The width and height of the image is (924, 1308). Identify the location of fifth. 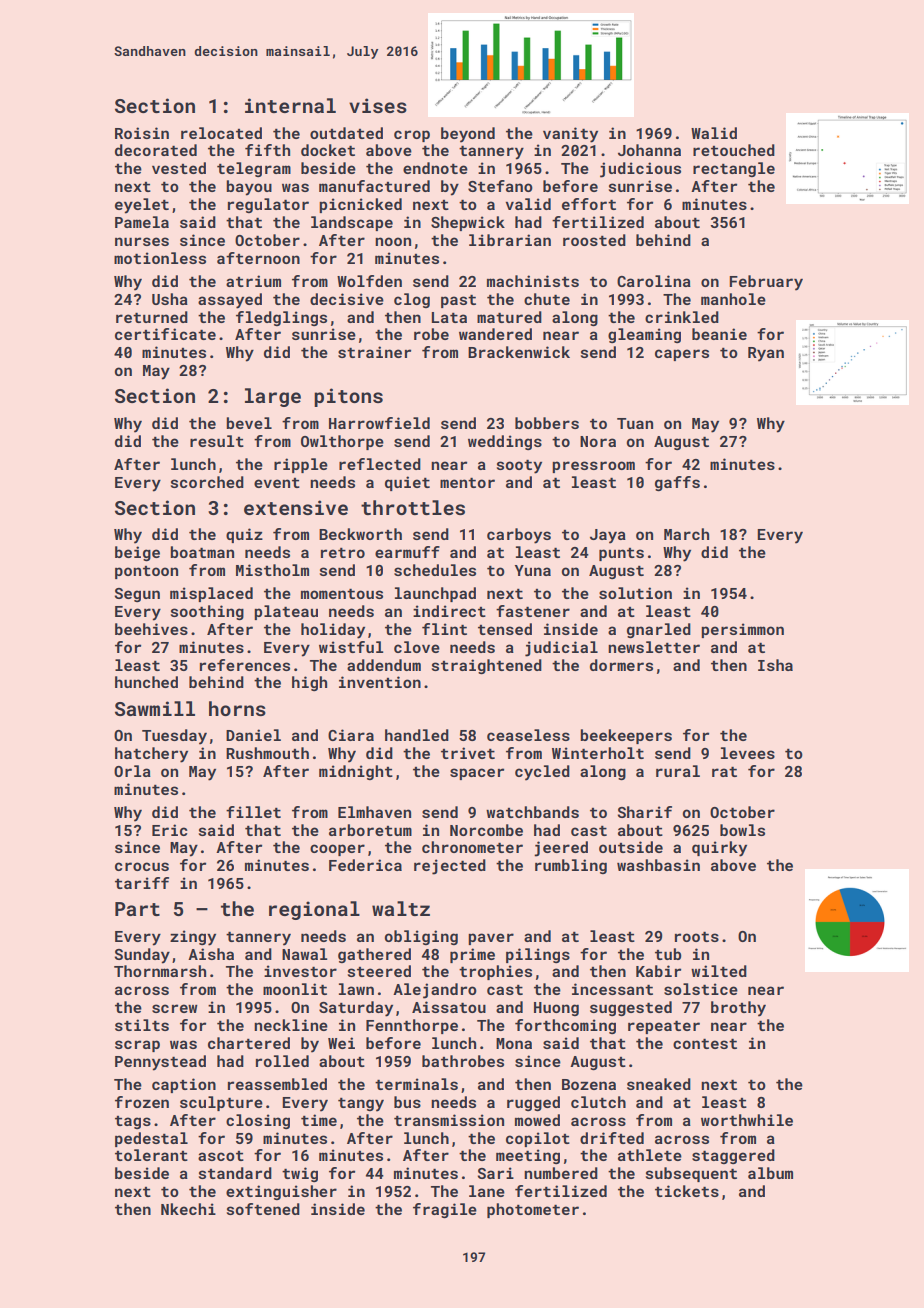
(267, 150).
